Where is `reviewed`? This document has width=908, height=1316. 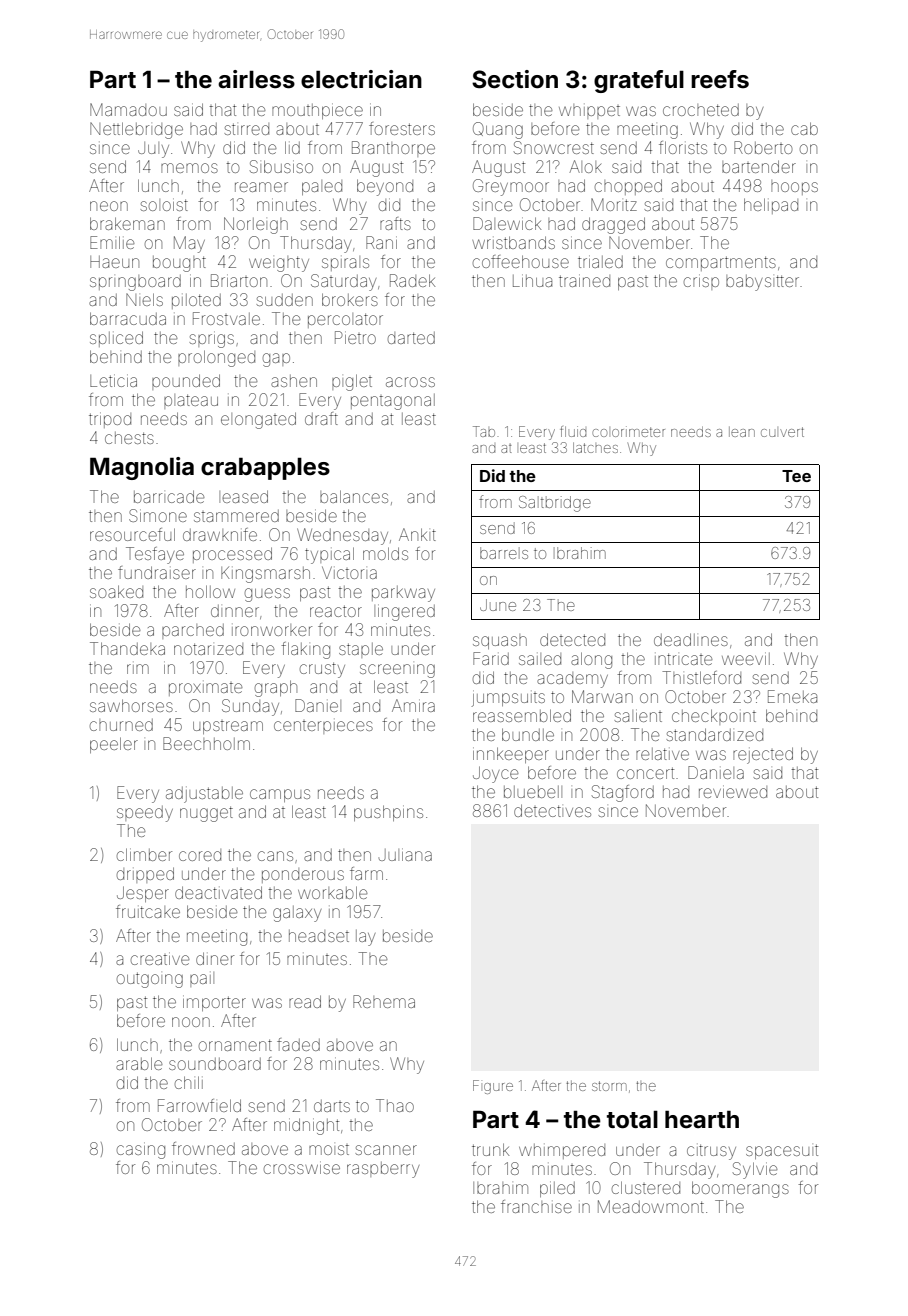
reviewed is located at coordinates (733, 791).
